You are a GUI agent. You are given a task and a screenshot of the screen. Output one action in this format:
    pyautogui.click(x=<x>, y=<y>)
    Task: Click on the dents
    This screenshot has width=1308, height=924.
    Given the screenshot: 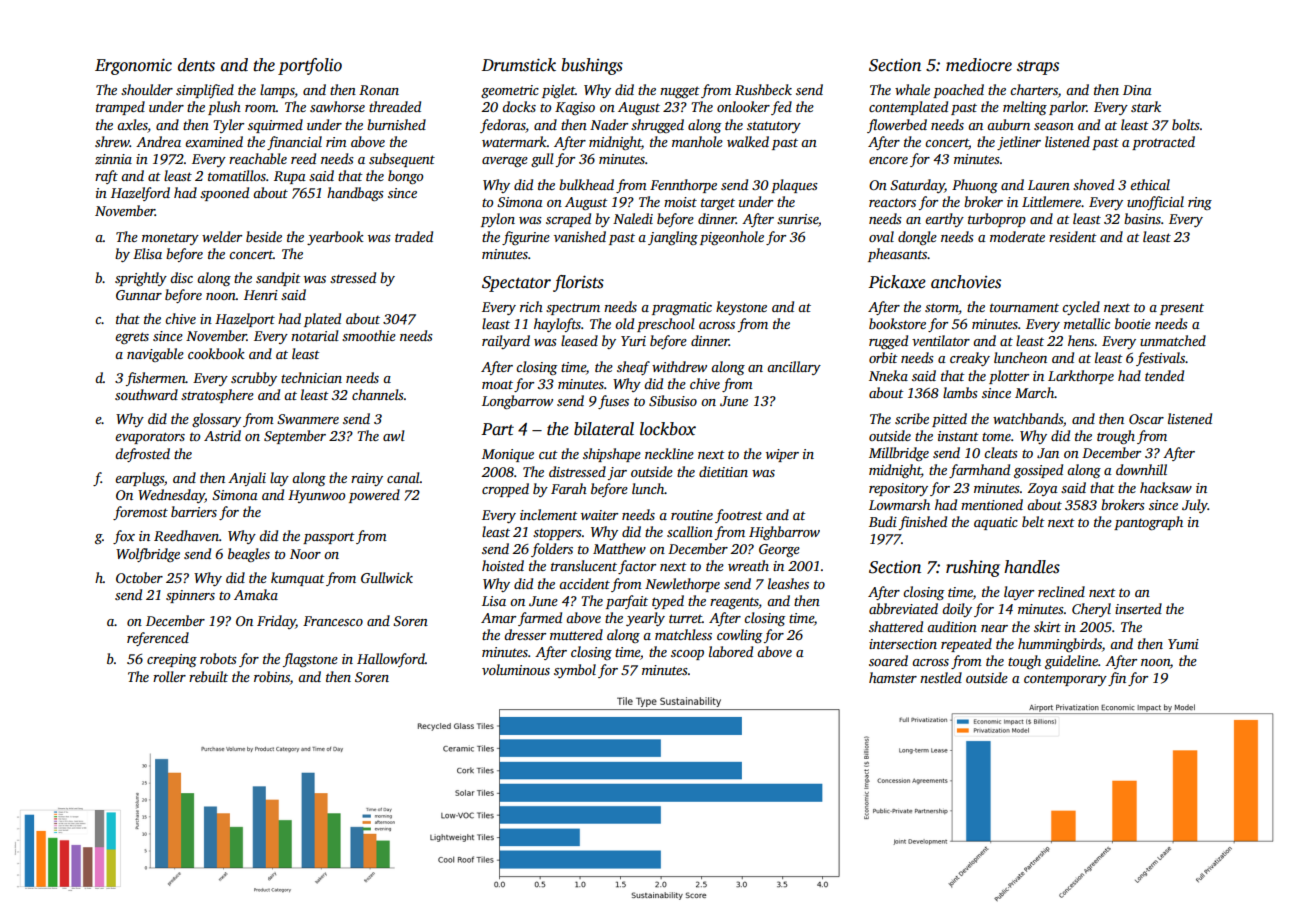 What is the action you would take?
    pyautogui.click(x=196, y=65)
